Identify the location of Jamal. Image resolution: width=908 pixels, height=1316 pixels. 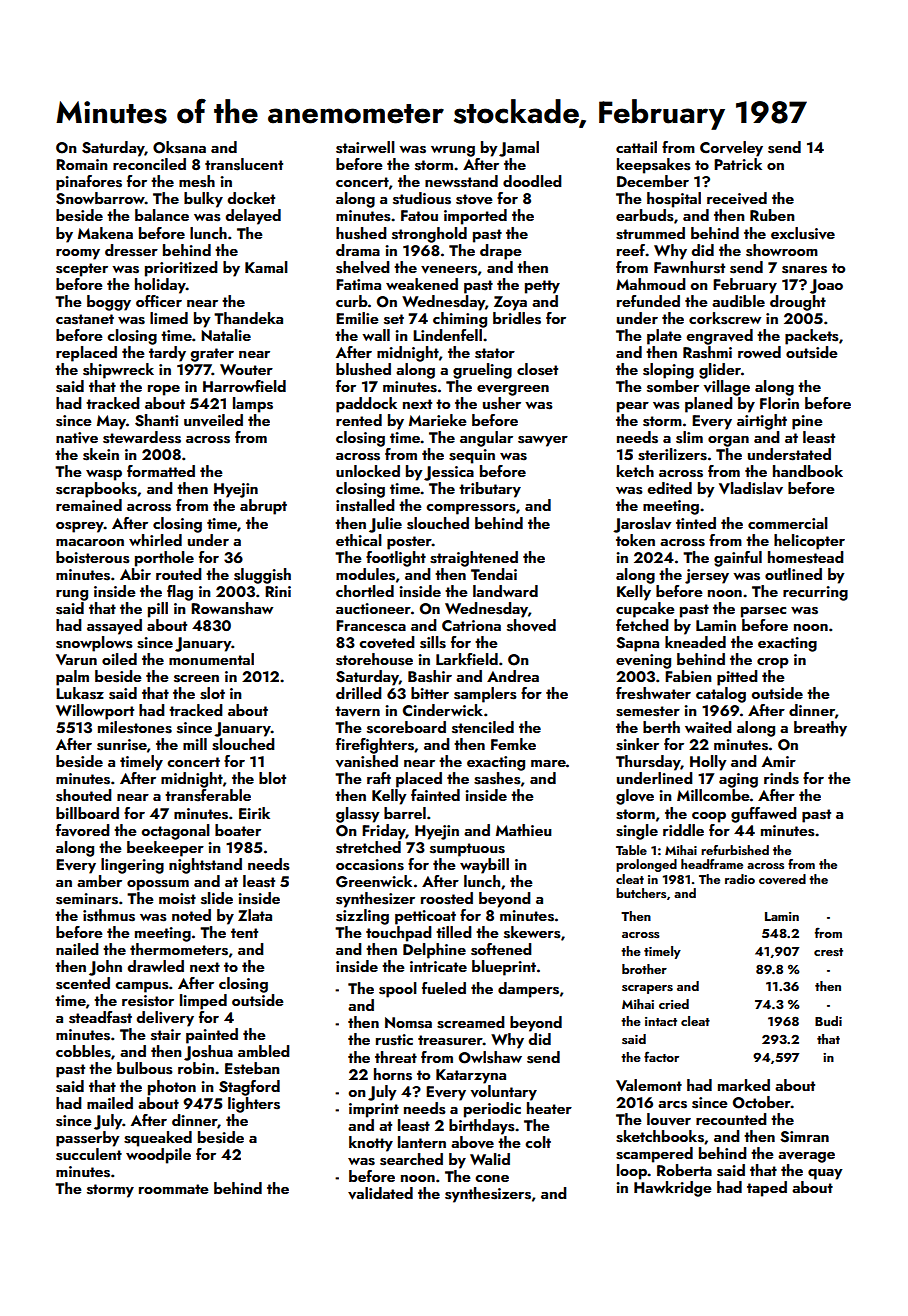
(519, 149).
